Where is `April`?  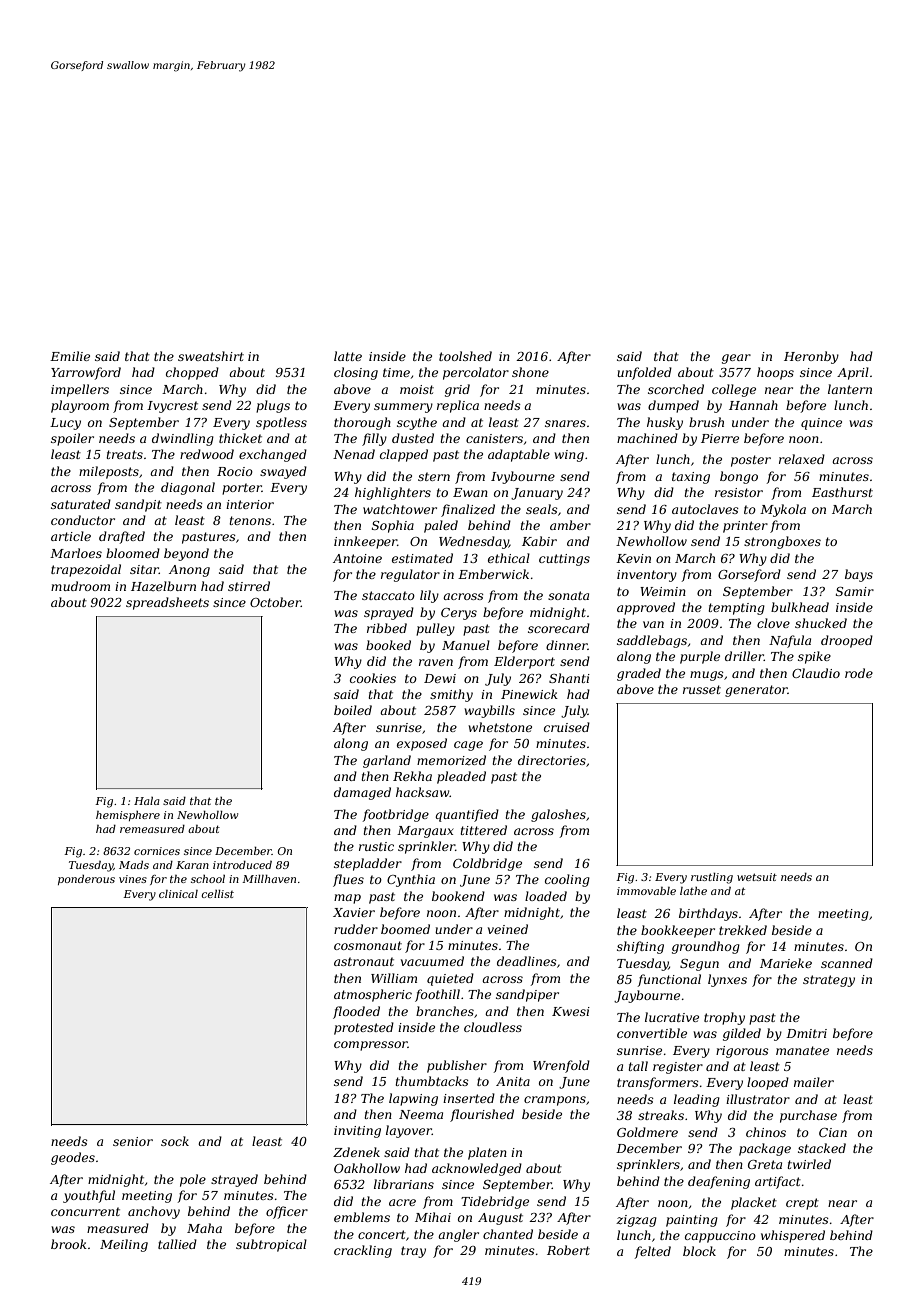
April is located at coordinates (853, 373).
